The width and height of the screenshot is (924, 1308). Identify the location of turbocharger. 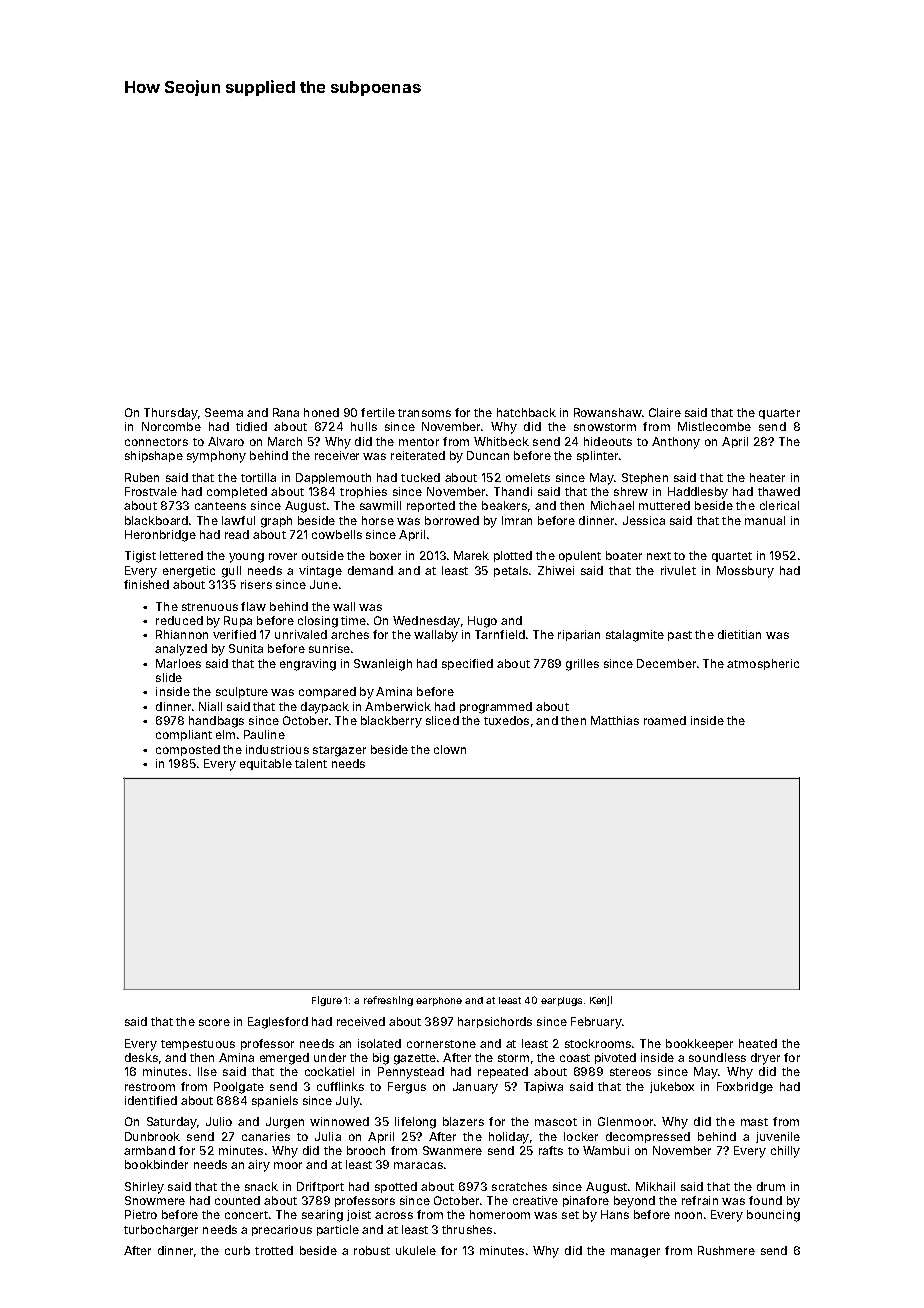
(161, 1231).
